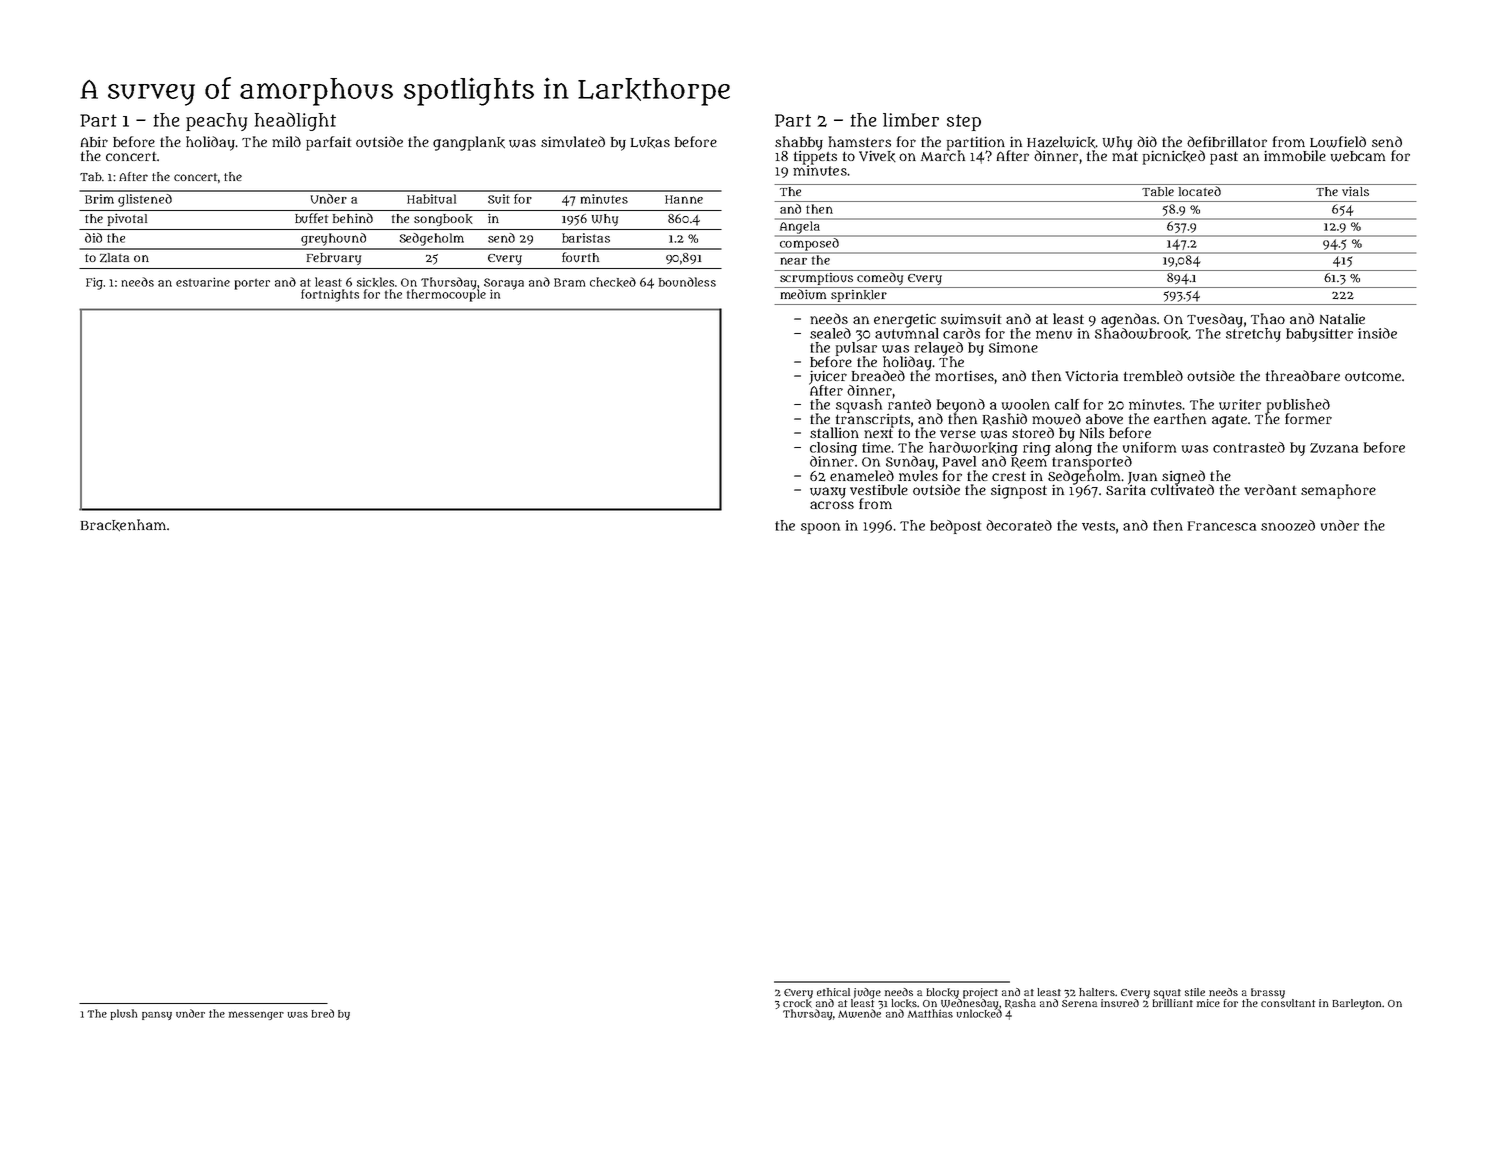 This screenshot has height=1156, width=1496. I want to click on Lowfield, so click(1338, 142).
